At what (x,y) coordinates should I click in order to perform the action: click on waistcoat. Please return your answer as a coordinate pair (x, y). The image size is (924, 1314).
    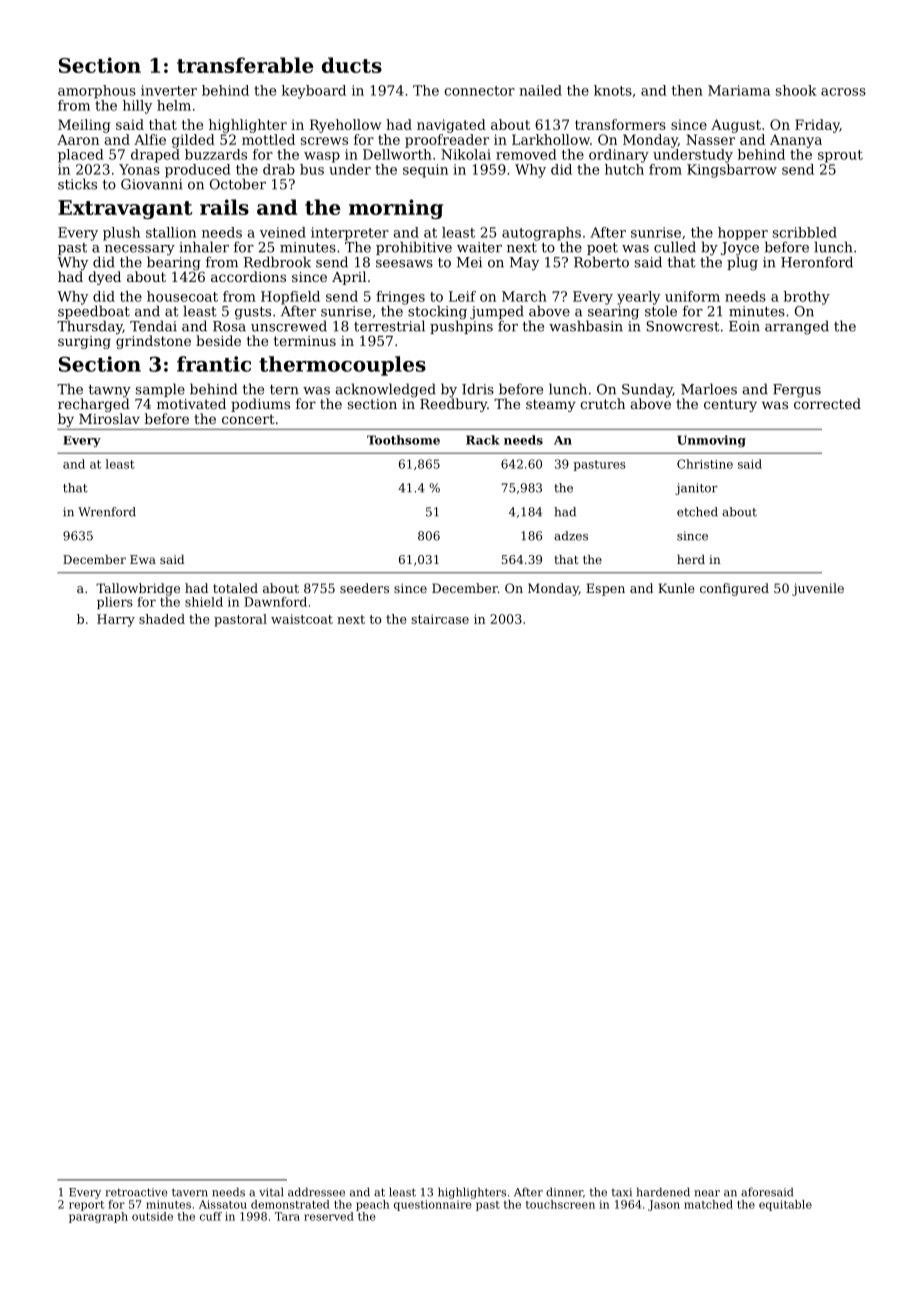
    Looking at the image, I should click on (302, 619).
